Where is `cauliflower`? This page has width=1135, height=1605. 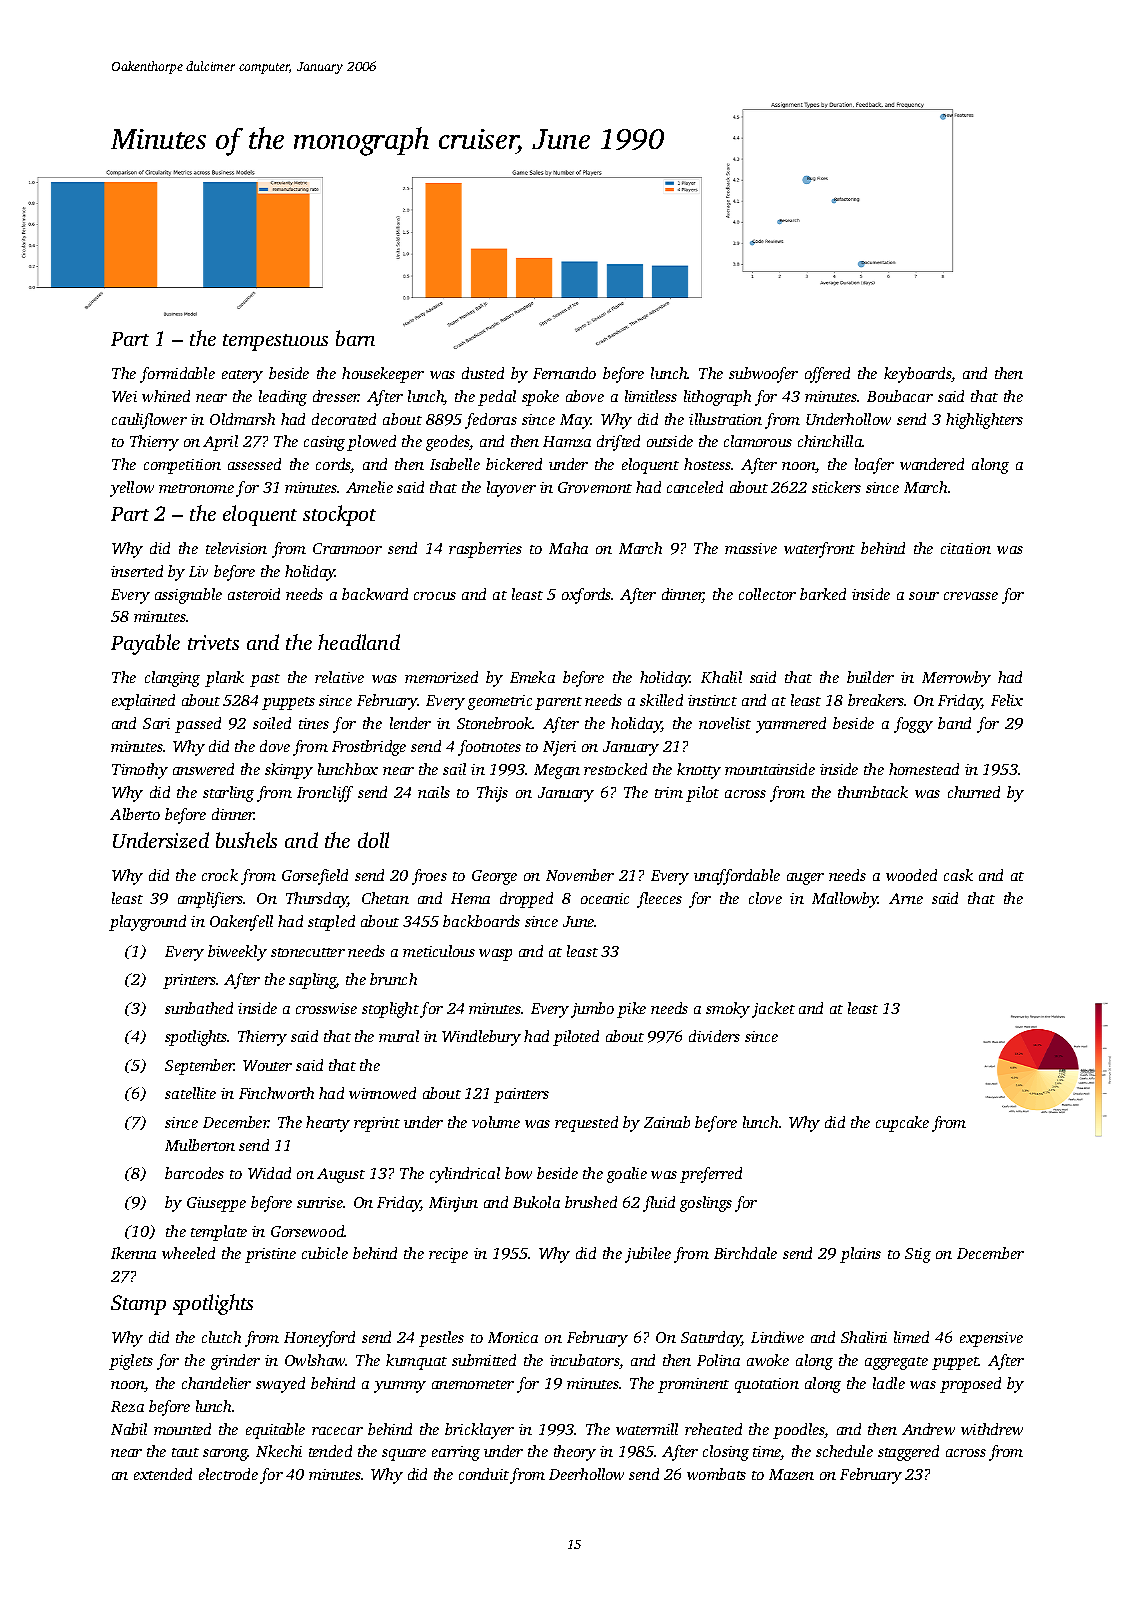
cauliflower is located at coordinates (149, 421).
